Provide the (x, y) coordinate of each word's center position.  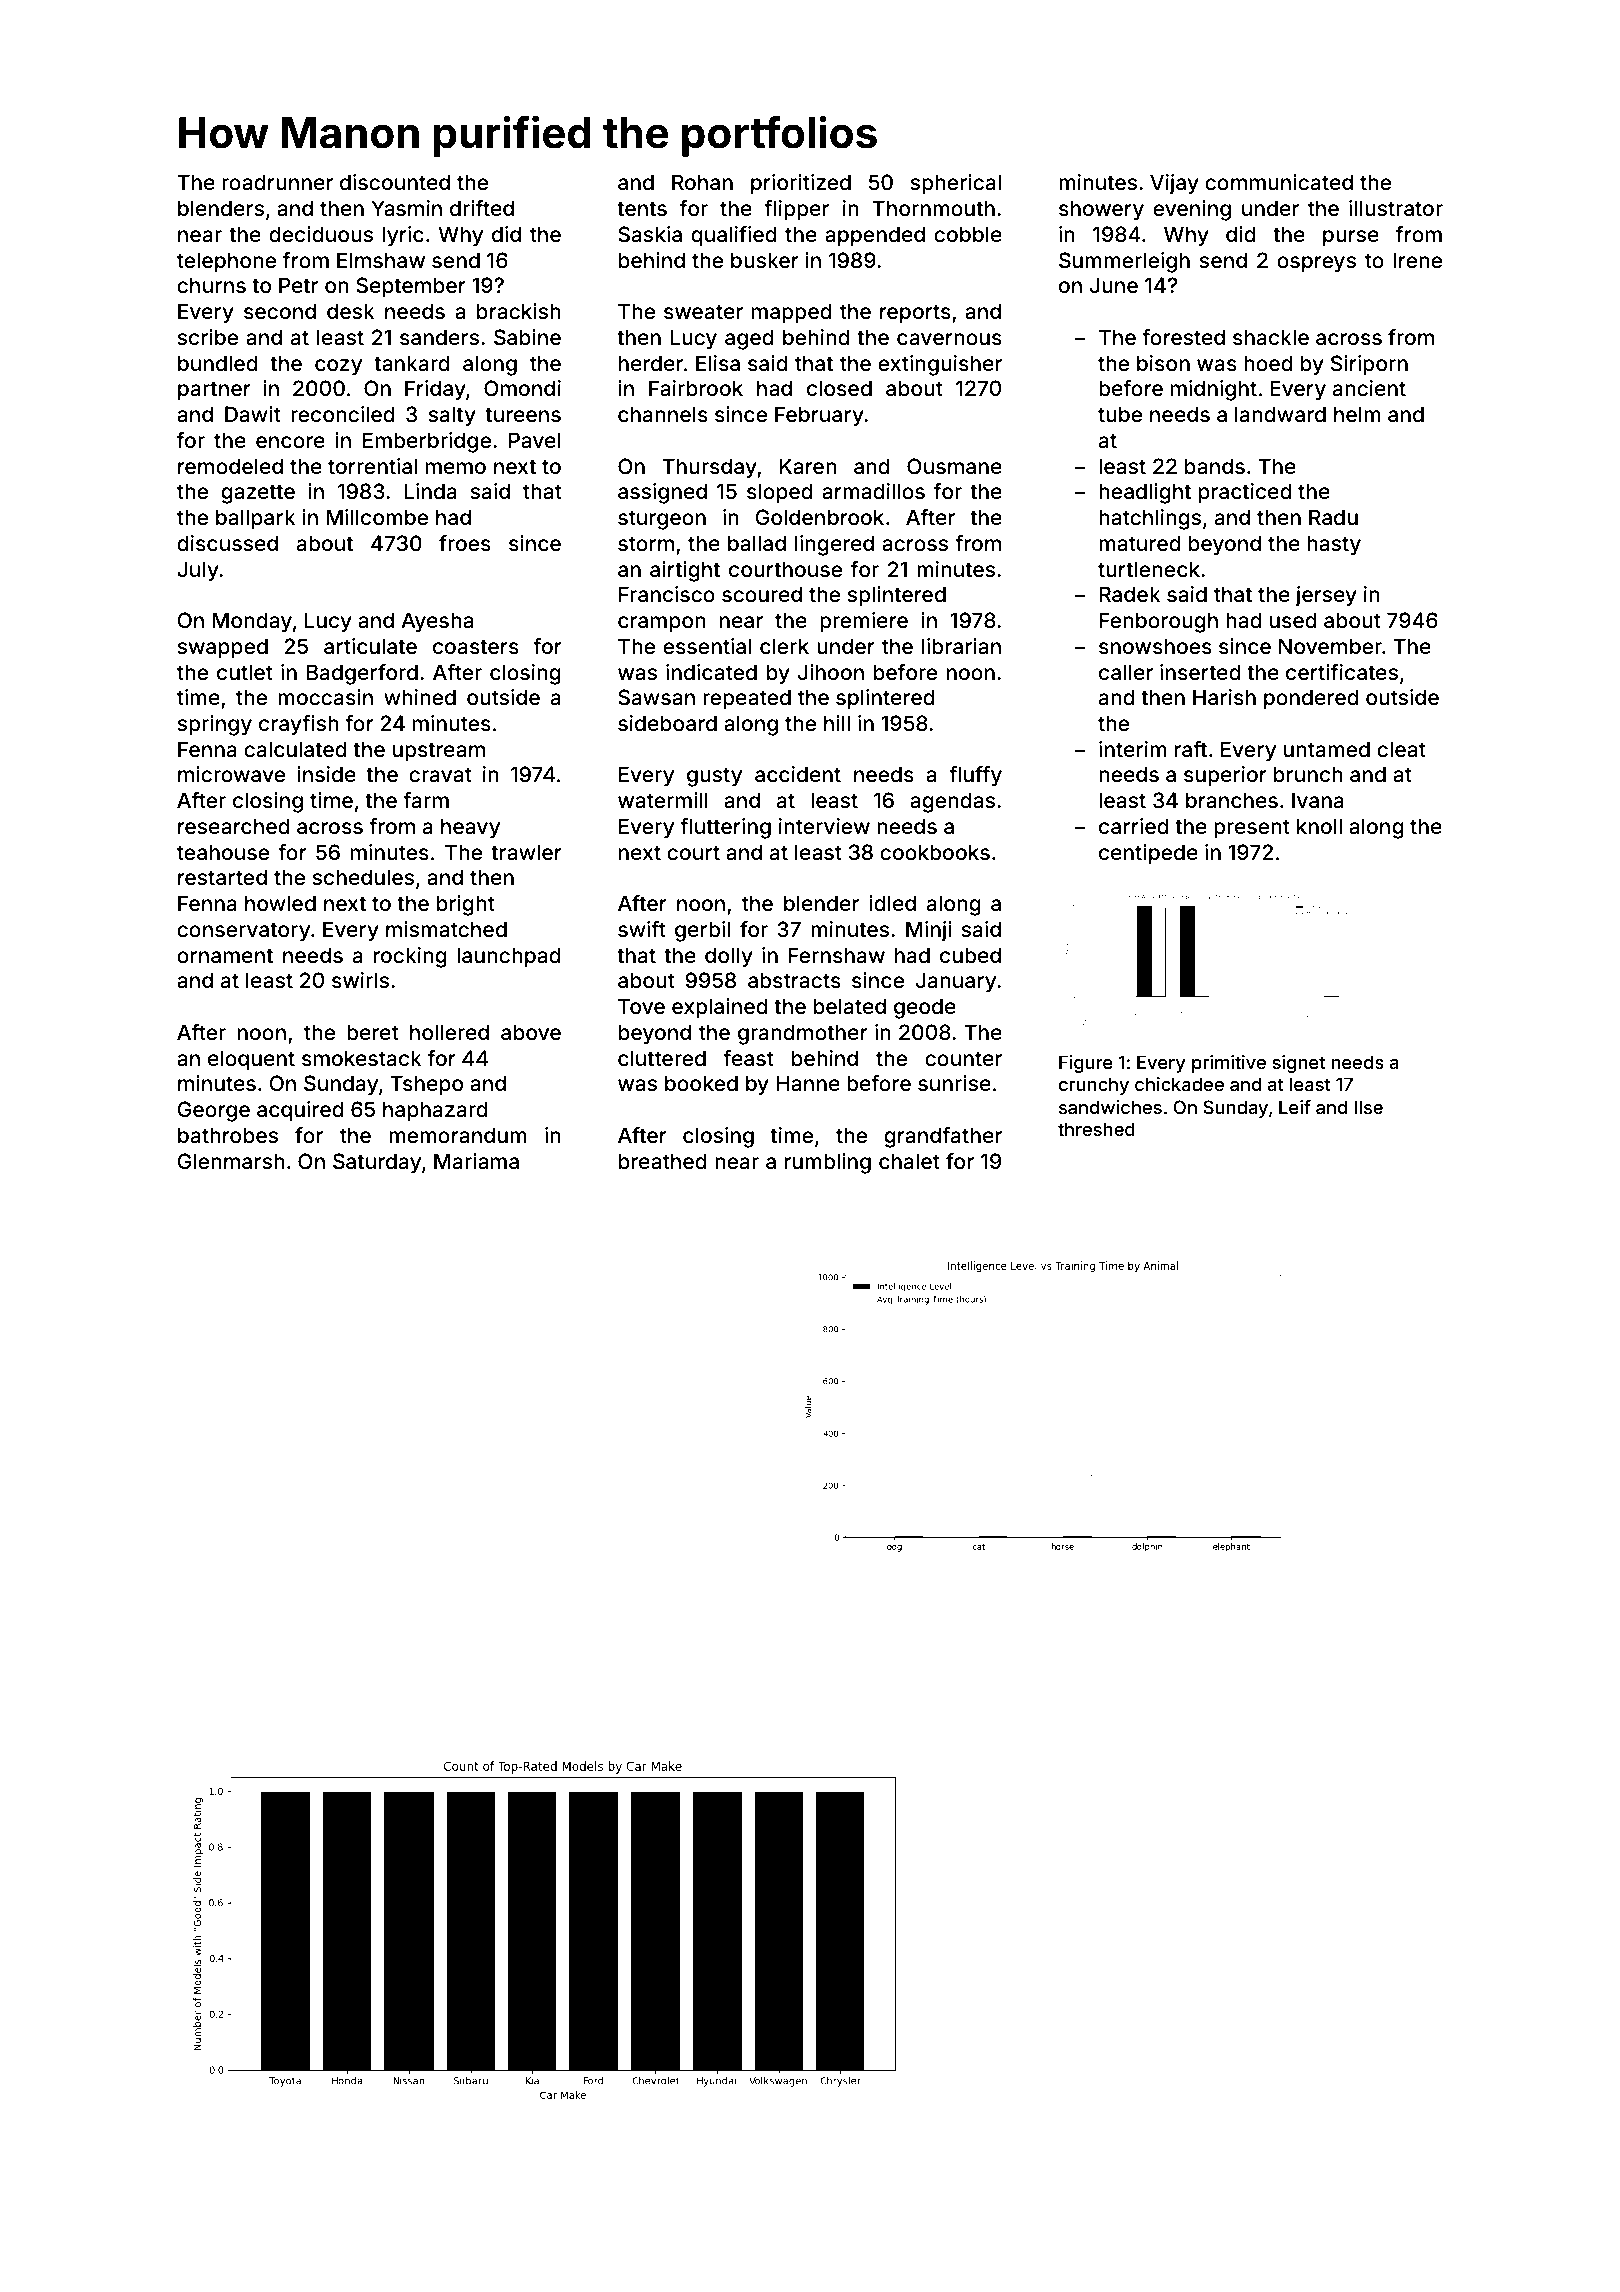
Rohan (702, 182)
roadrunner (277, 182)
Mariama (476, 1161)
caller (1126, 672)
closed (839, 388)
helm (1357, 414)
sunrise (954, 1083)
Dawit (253, 414)
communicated (1279, 182)
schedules (363, 877)
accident (798, 774)
